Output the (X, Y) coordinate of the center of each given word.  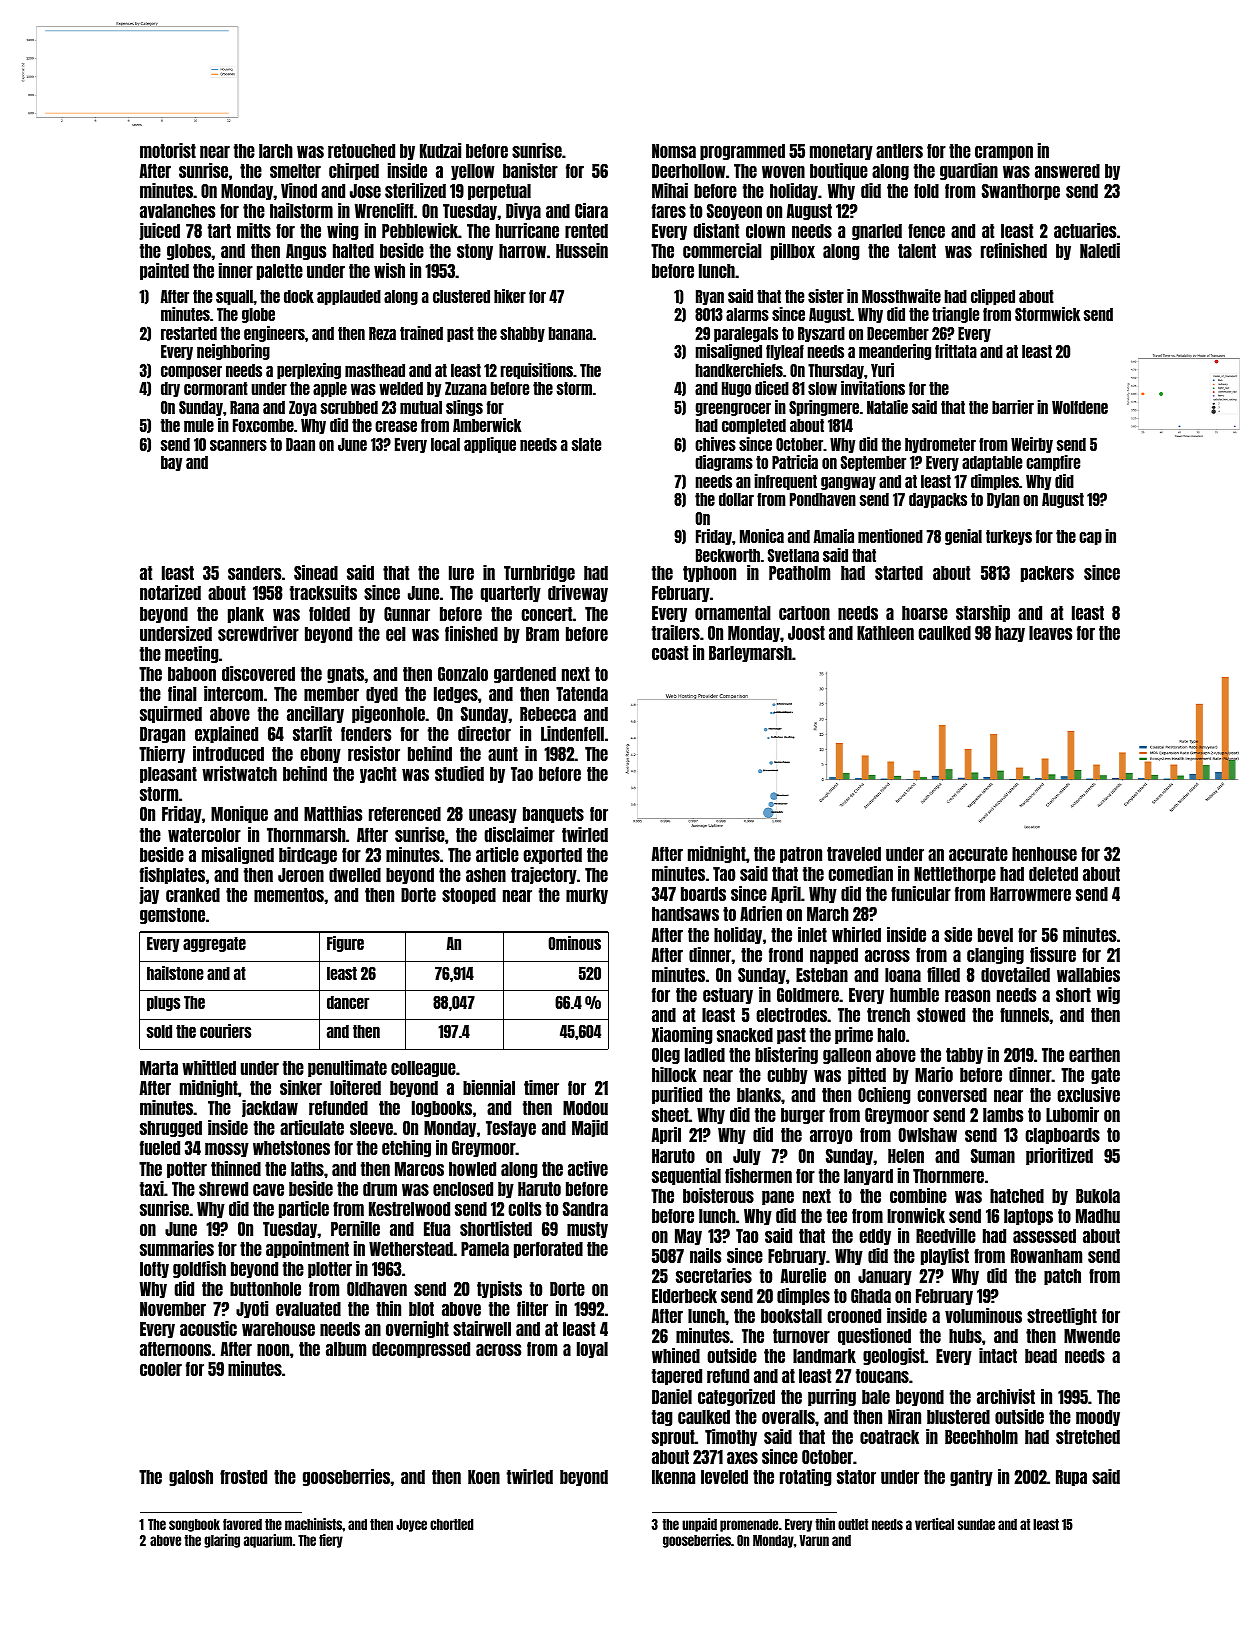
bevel (995, 935)
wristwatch (239, 773)
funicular (921, 893)
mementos (289, 895)
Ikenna (673, 1477)
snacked (745, 1035)
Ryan (710, 297)
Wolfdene (1080, 407)
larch (276, 151)
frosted (243, 1476)
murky (587, 896)
